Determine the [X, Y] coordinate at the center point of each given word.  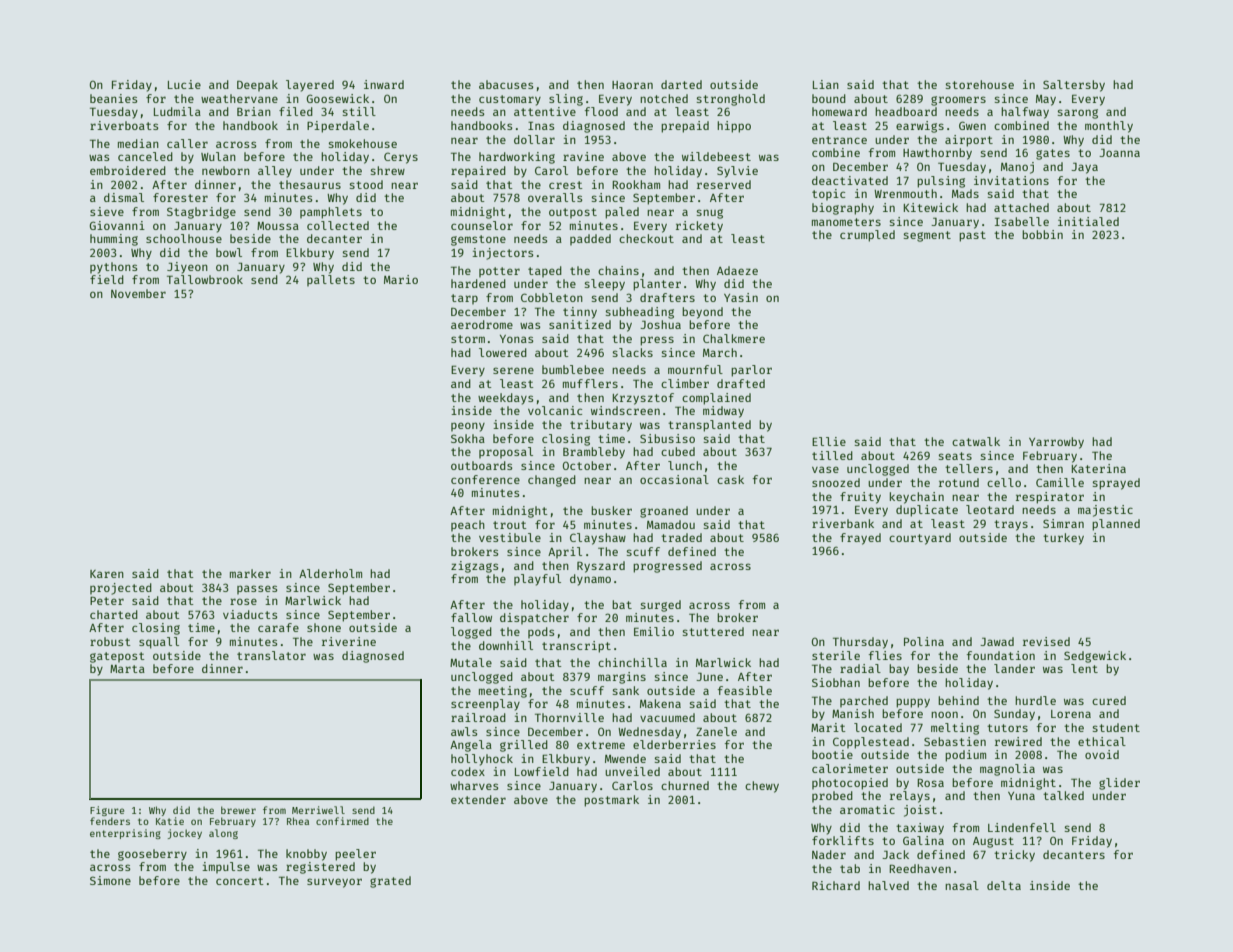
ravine [583, 156]
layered [310, 86]
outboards [481, 465]
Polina [924, 641]
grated [390, 882]
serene [513, 370]
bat [622, 604]
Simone [110, 880]
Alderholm [330, 573]
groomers [958, 101]
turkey [1063, 539]
